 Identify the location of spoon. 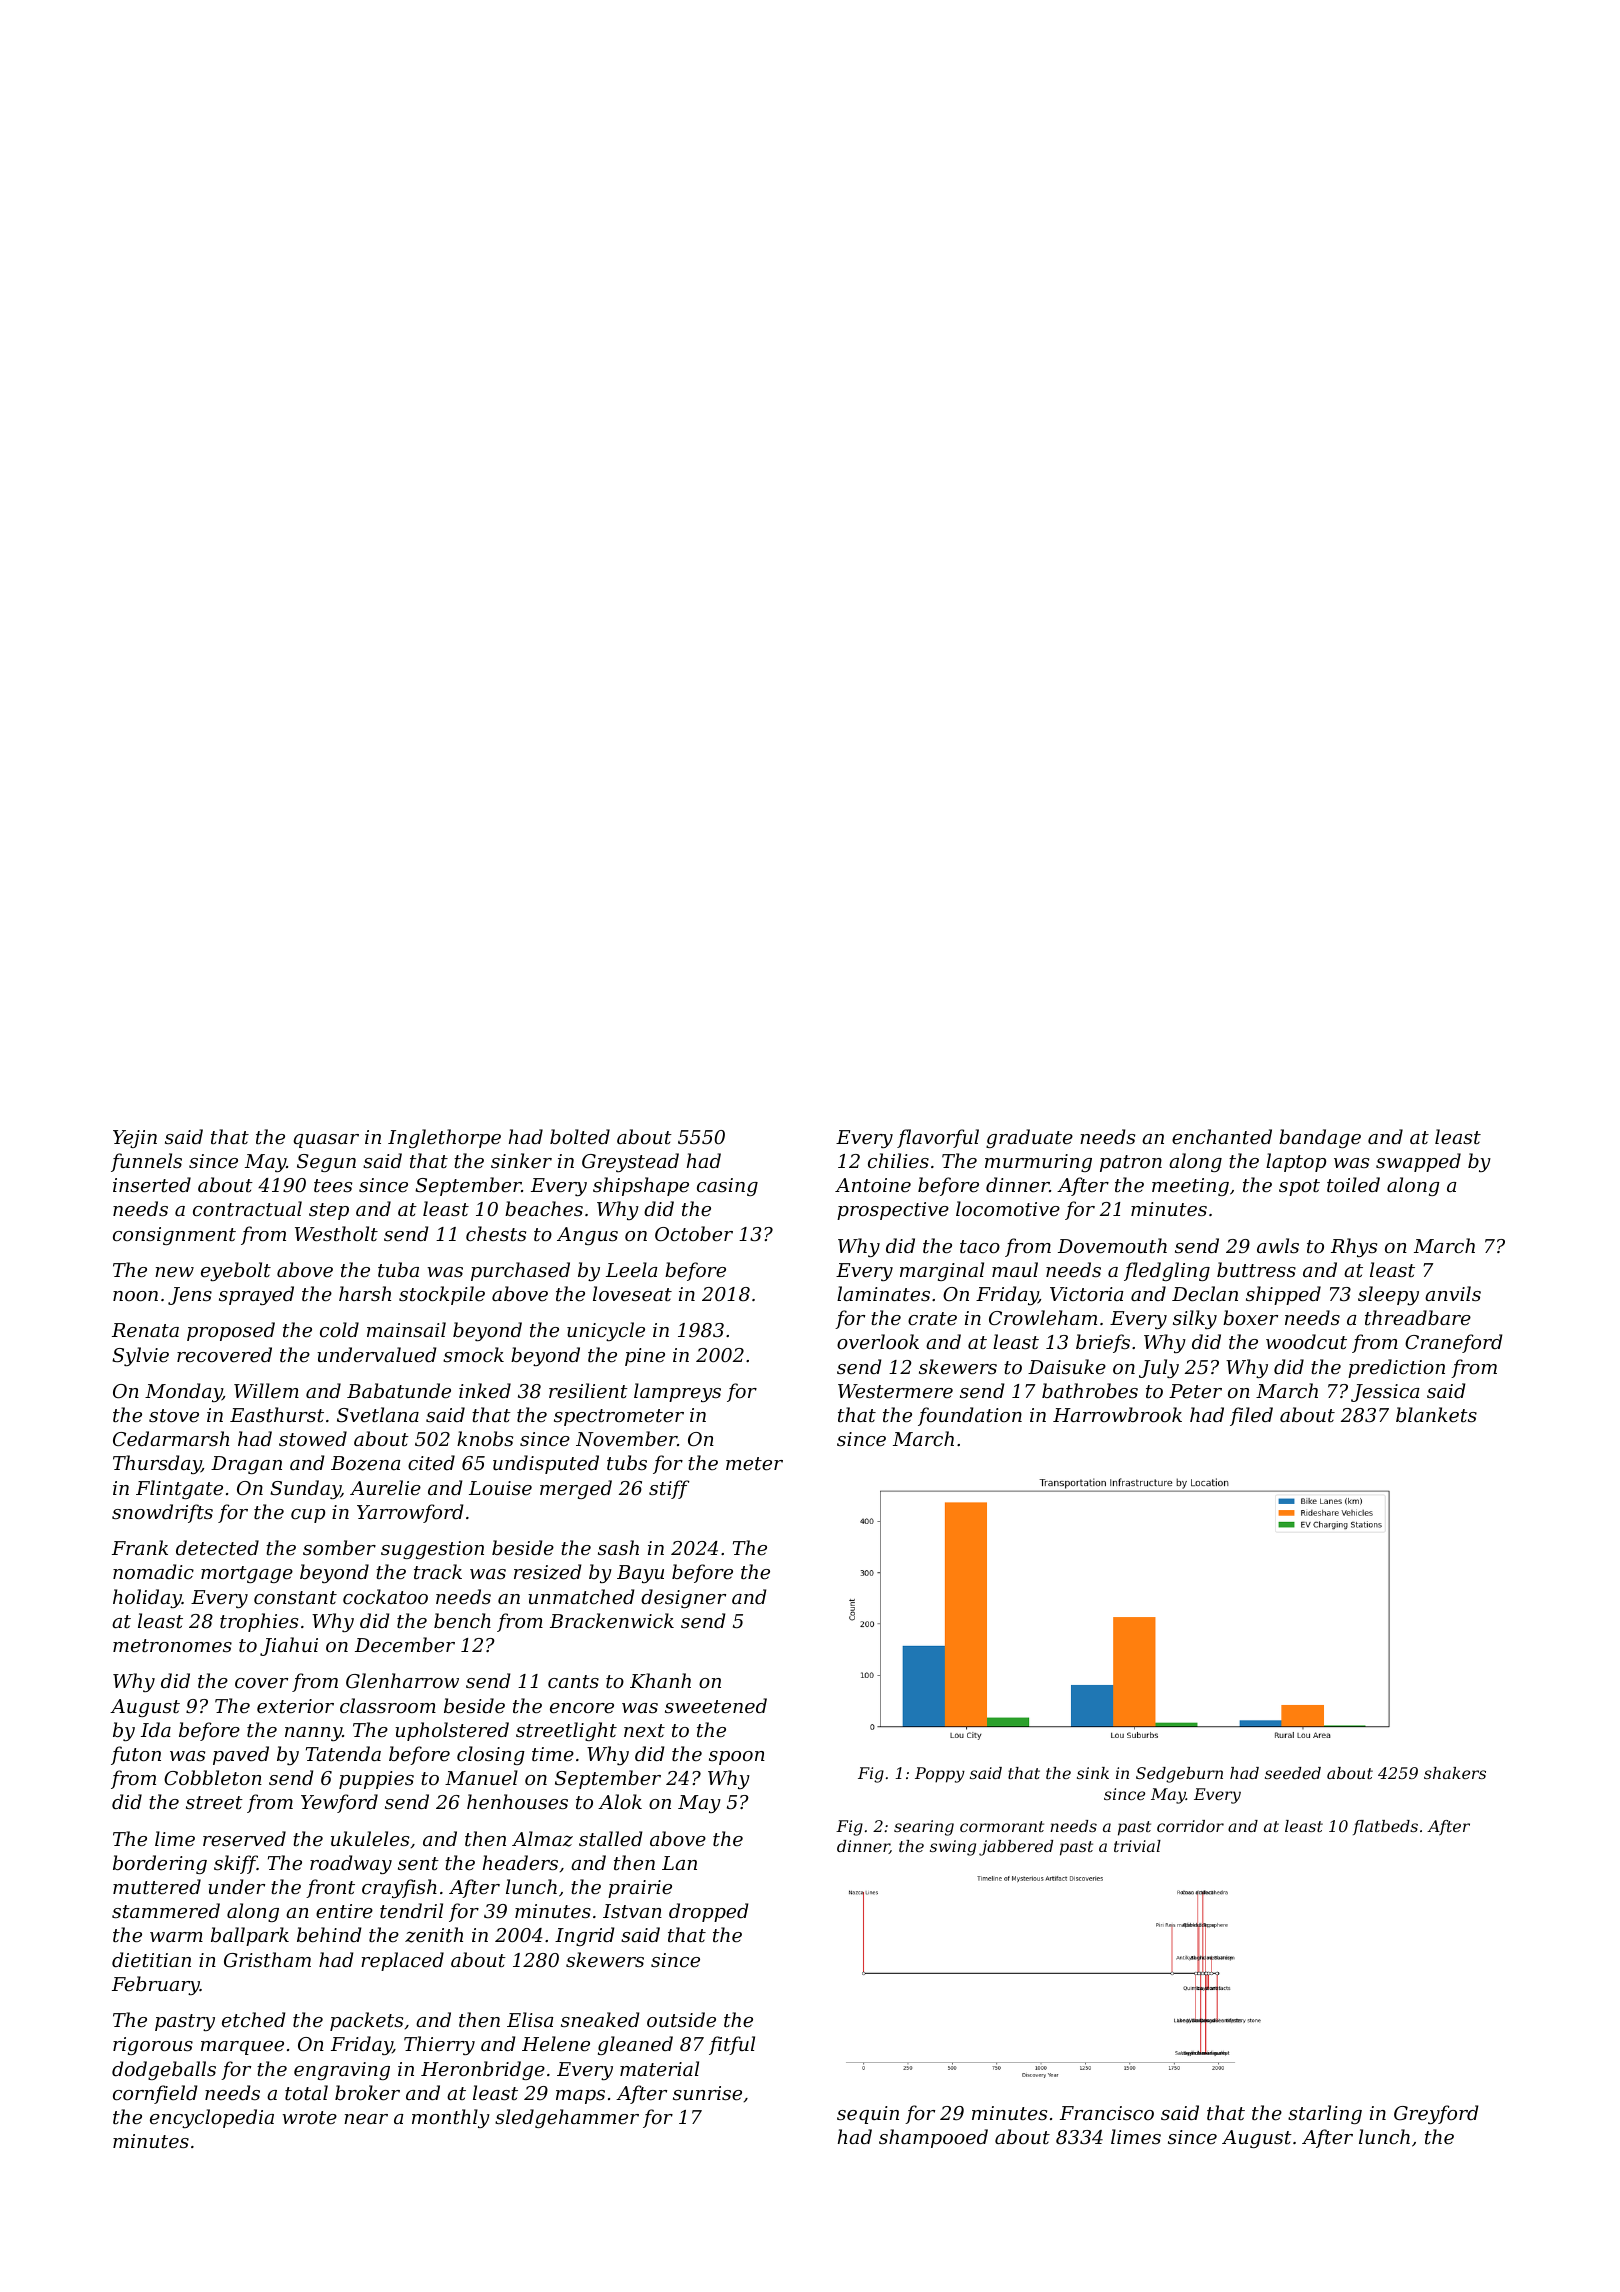
(737, 1758).
